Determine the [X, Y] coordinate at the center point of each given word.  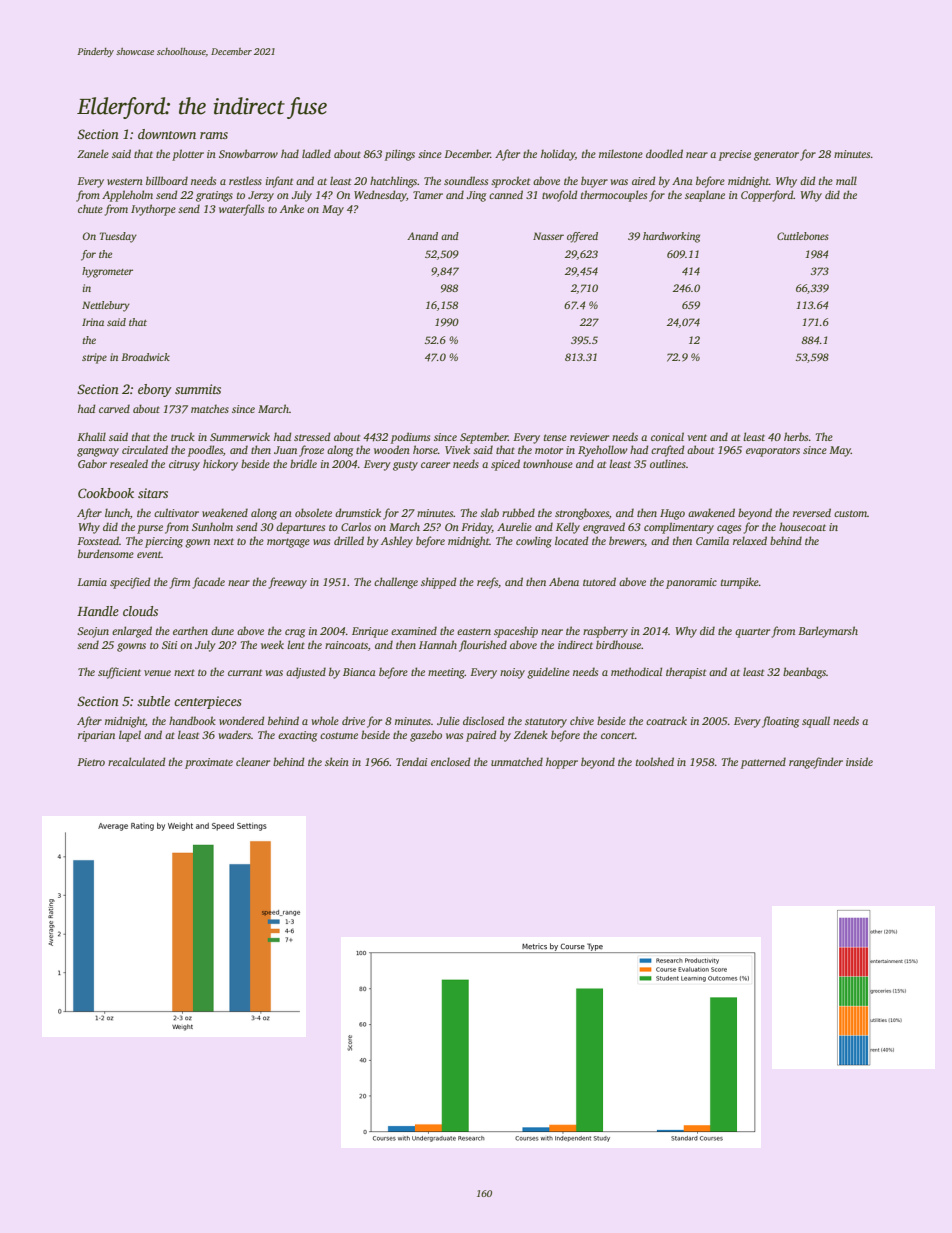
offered [582, 237]
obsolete [313, 512]
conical [667, 436]
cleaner [253, 761]
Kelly [568, 528]
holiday [558, 155]
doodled [664, 153]
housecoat [802, 526]
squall [816, 722]
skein [337, 761]
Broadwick [145, 357]
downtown [167, 134]
